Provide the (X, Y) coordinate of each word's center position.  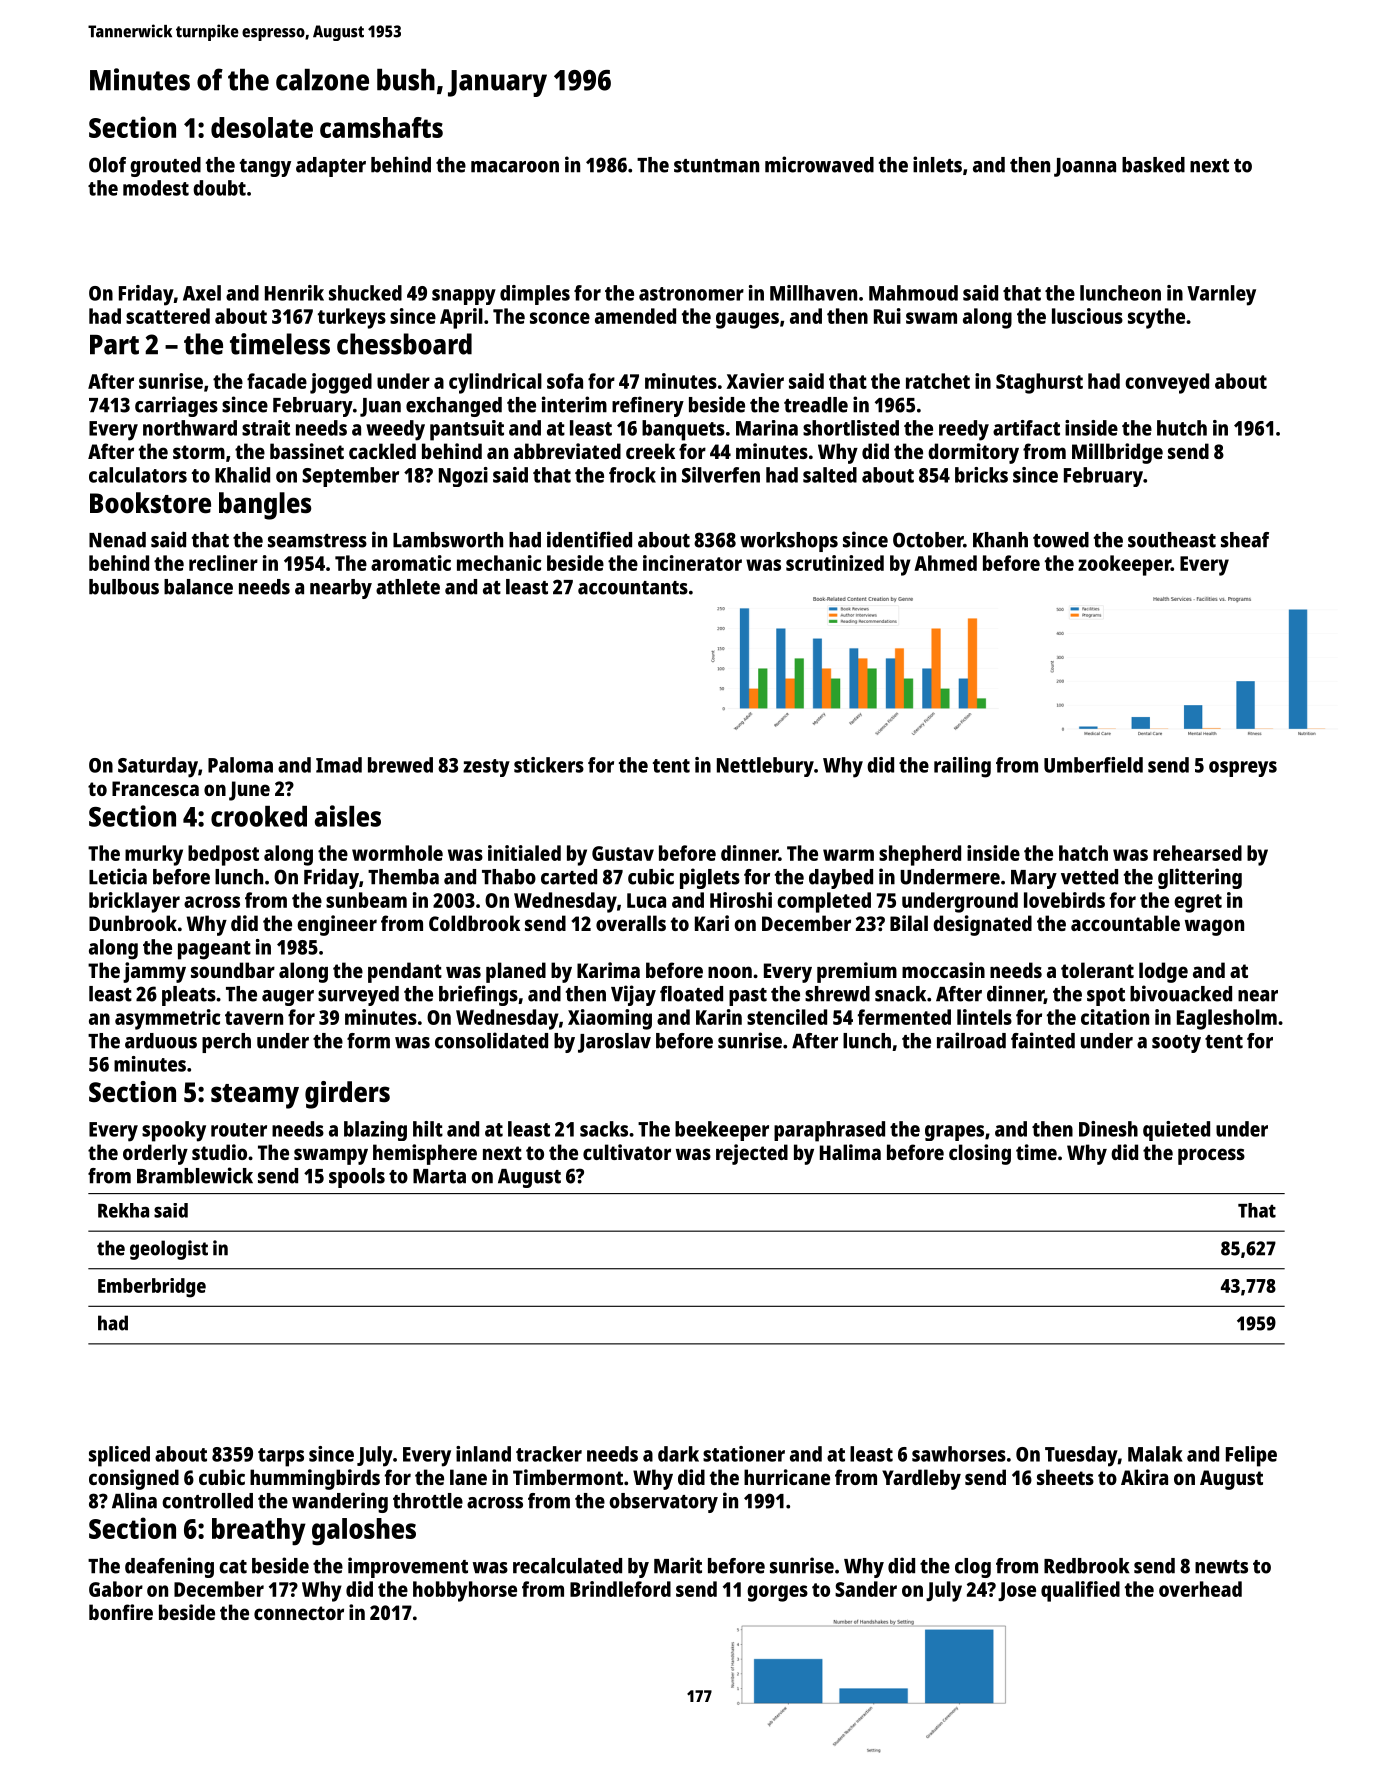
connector (299, 1613)
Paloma (240, 765)
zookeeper (1124, 565)
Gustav (623, 853)
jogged (341, 383)
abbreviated (567, 451)
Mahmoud (913, 293)
